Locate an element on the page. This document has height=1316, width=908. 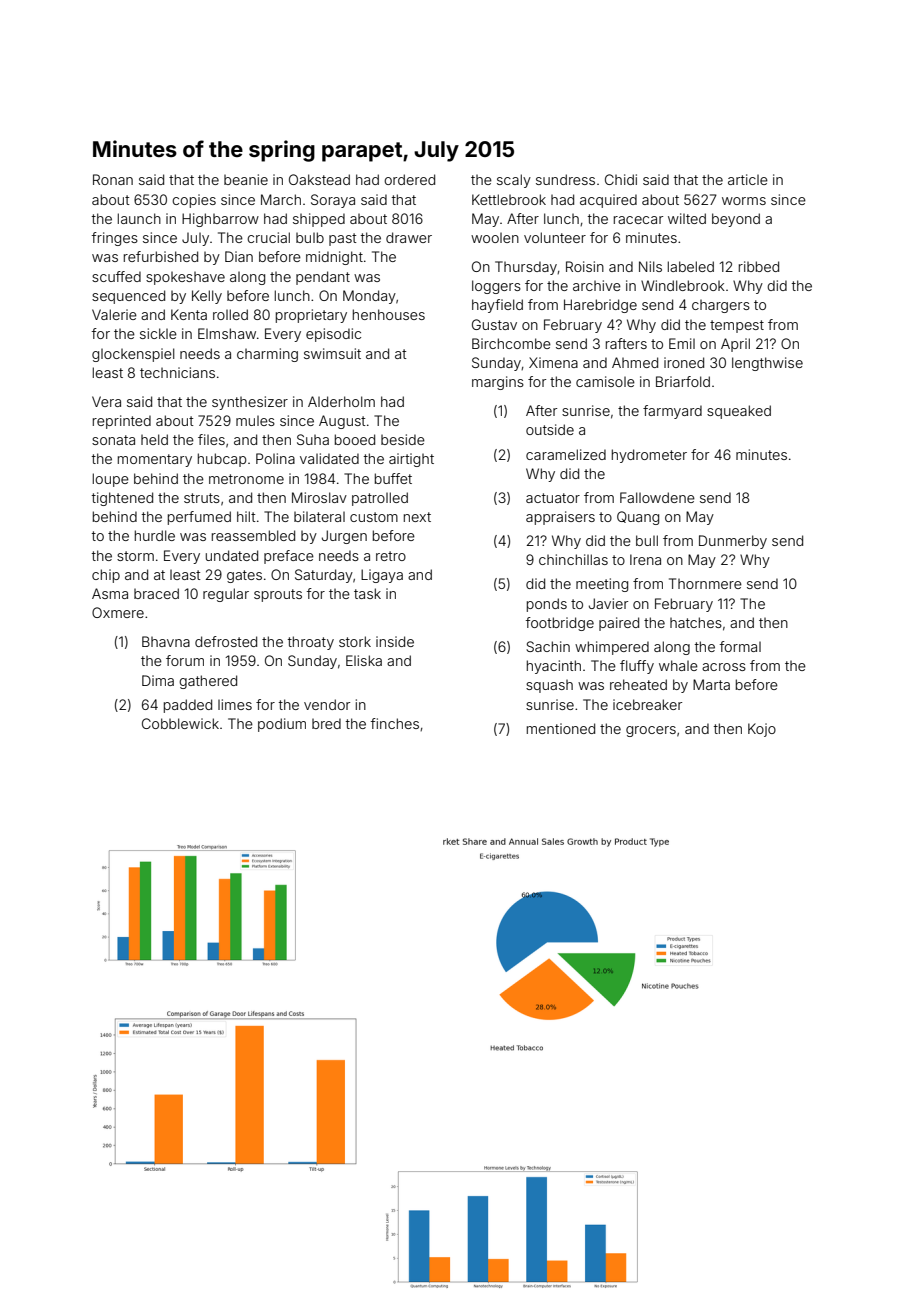
Kojo is located at coordinates (762, 730).
